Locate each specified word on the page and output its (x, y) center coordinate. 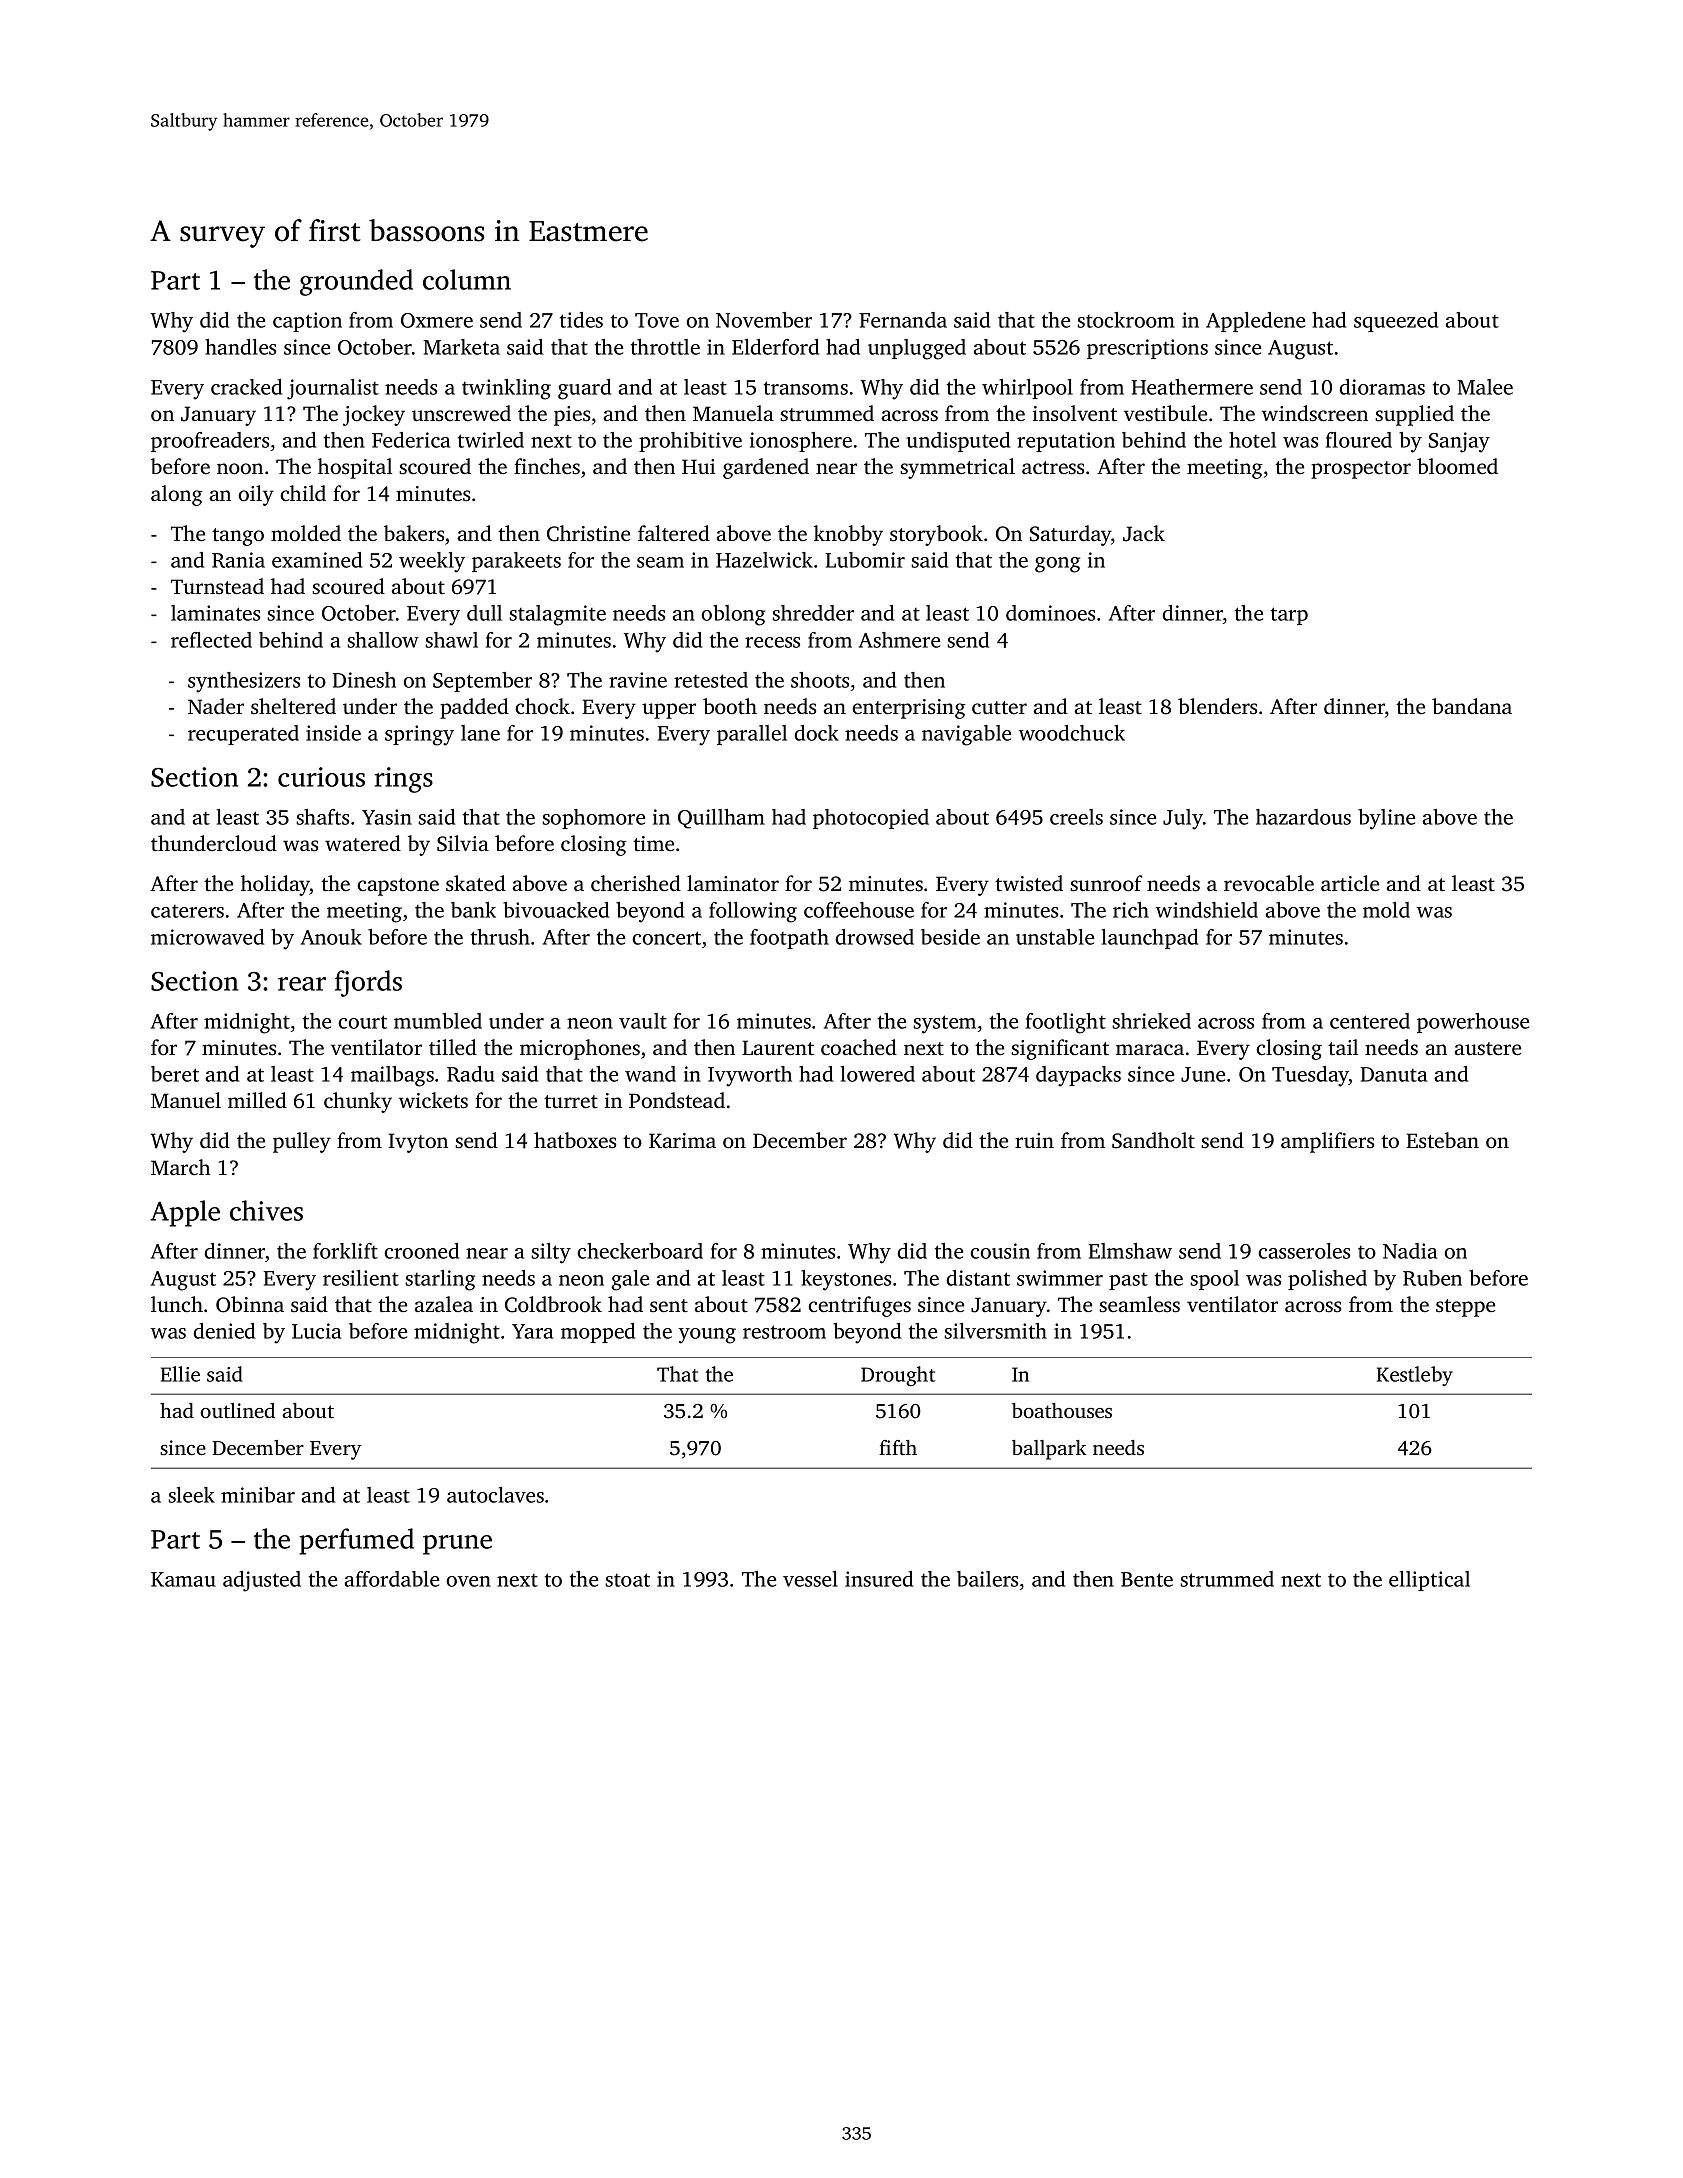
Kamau (183, 1579)
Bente (1147, 1579)
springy (419, 735)
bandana (1472, 706)
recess (772, 642)
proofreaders (210, 442)
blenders (1217, 706)
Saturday (1071, 535)
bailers (987, 1579)
